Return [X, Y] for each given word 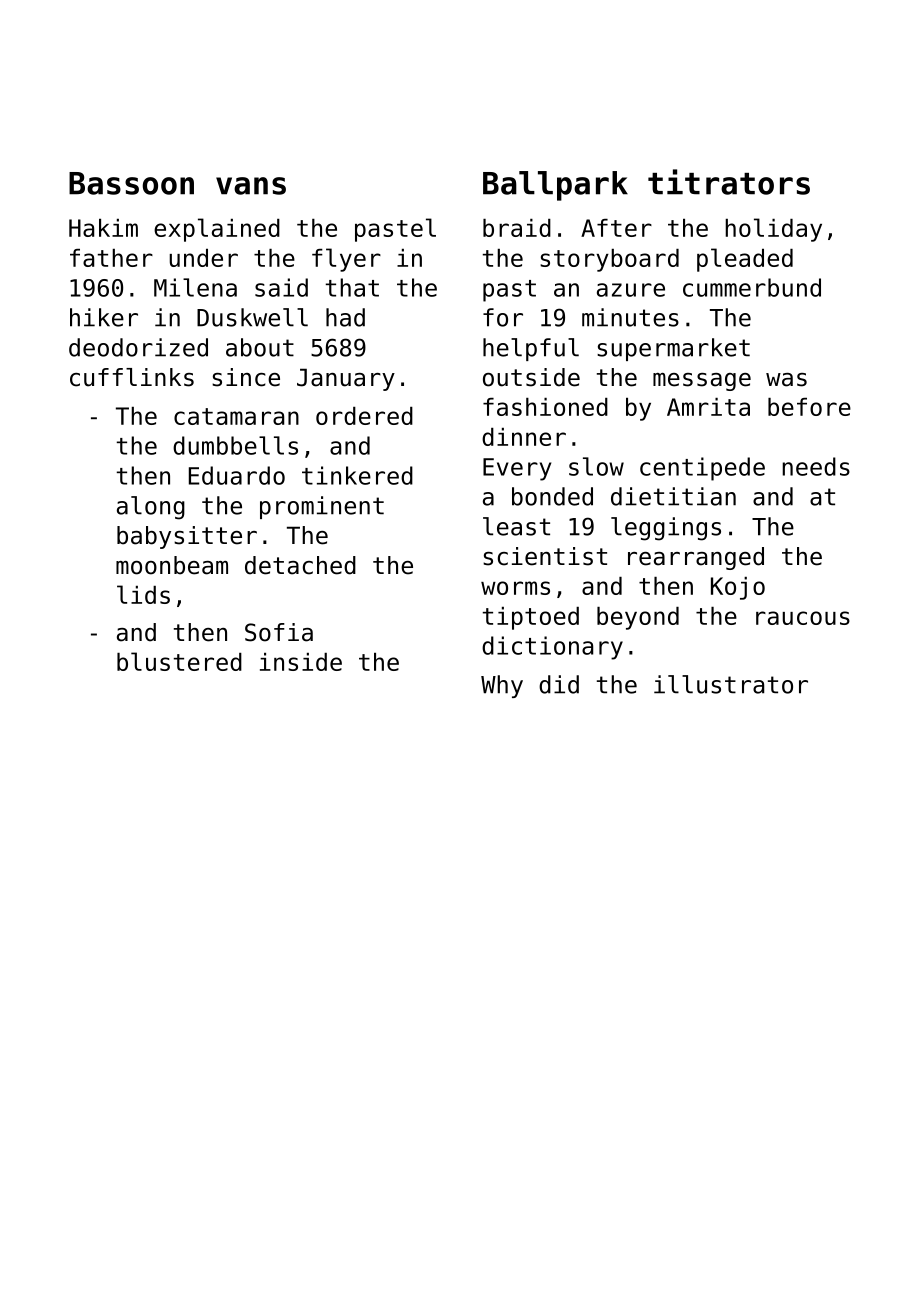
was [786, 380]
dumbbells [235, 445]
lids [143, 594]
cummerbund [752, 287]
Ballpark [555, 186]
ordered [364, 416]
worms [515, 588]
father [111, 258]
